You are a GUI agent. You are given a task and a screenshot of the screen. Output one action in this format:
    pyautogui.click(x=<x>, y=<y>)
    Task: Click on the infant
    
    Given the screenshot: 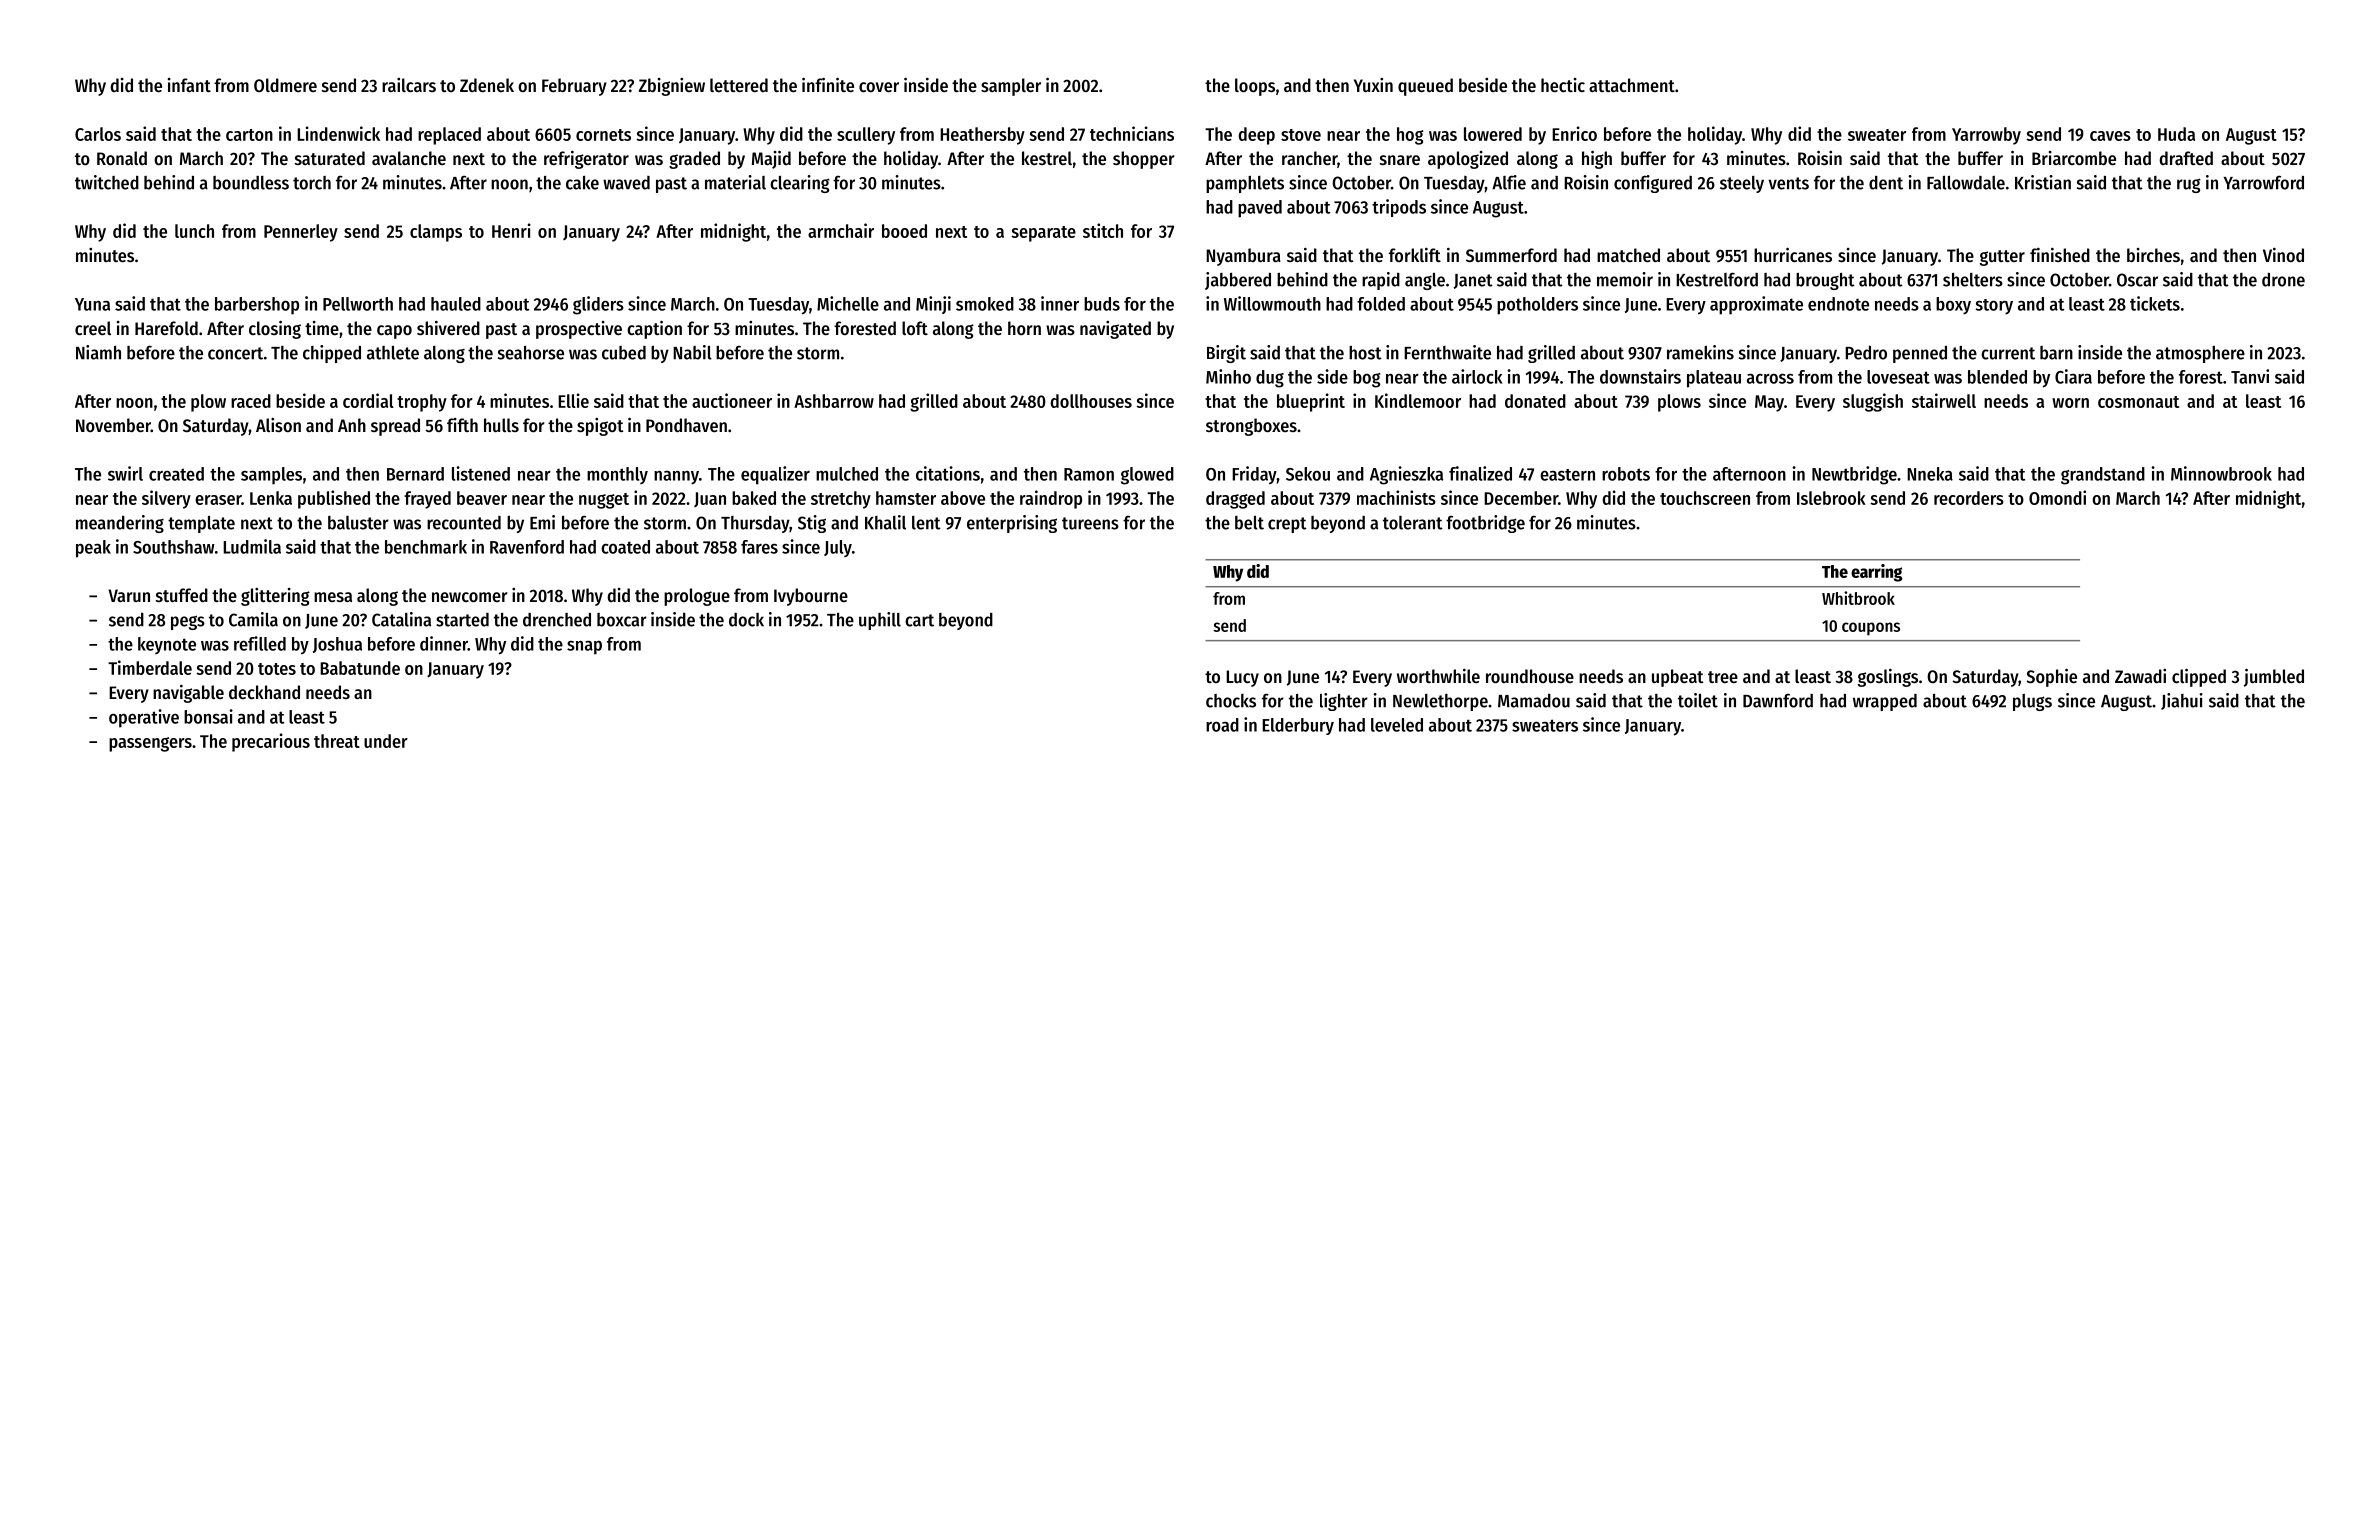 What is the action you would take?
    pyautogui.click(x=189, y=85)
